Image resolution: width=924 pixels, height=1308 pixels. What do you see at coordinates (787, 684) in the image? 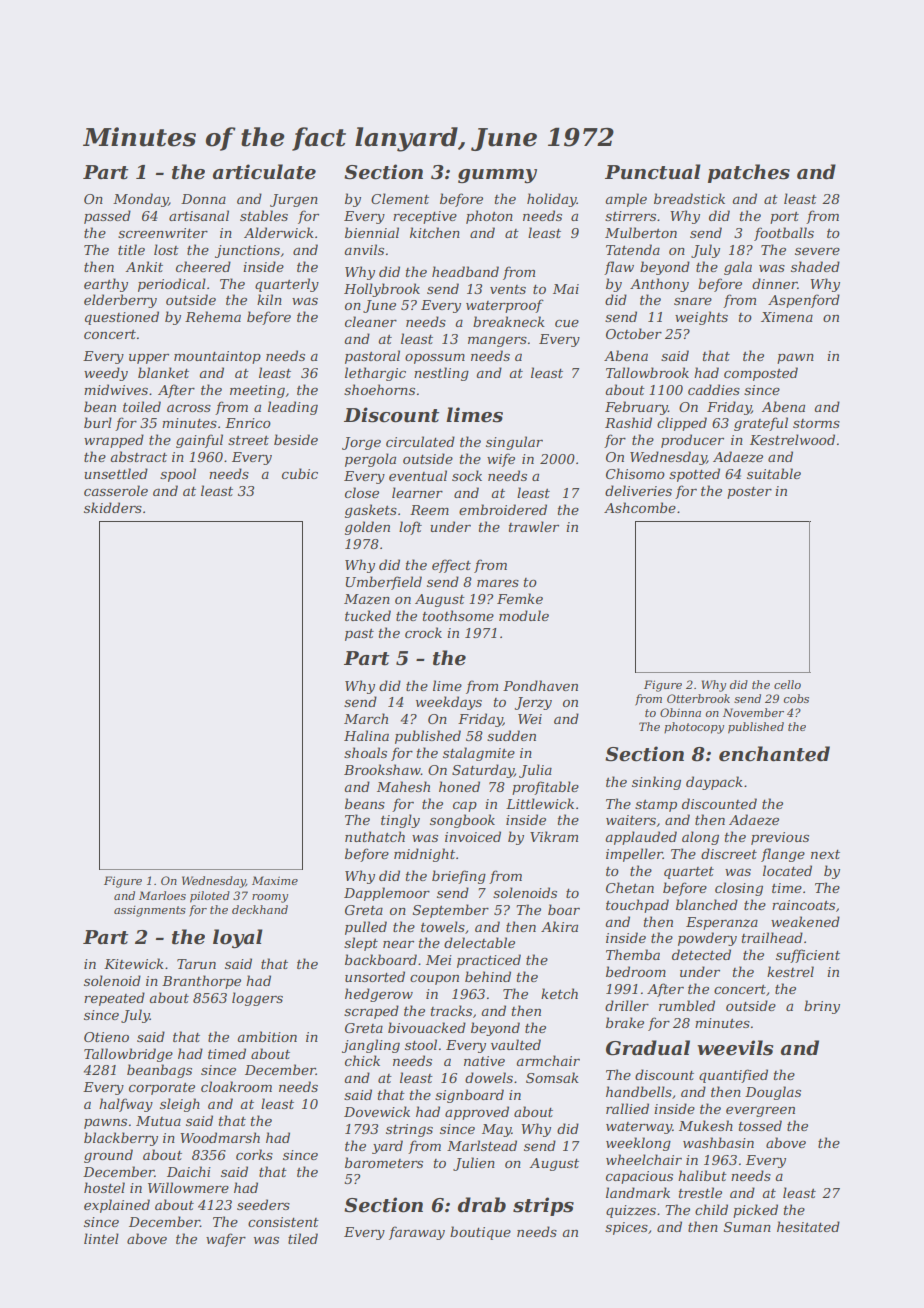
I see `cello` at bounding box center [787, 684].
